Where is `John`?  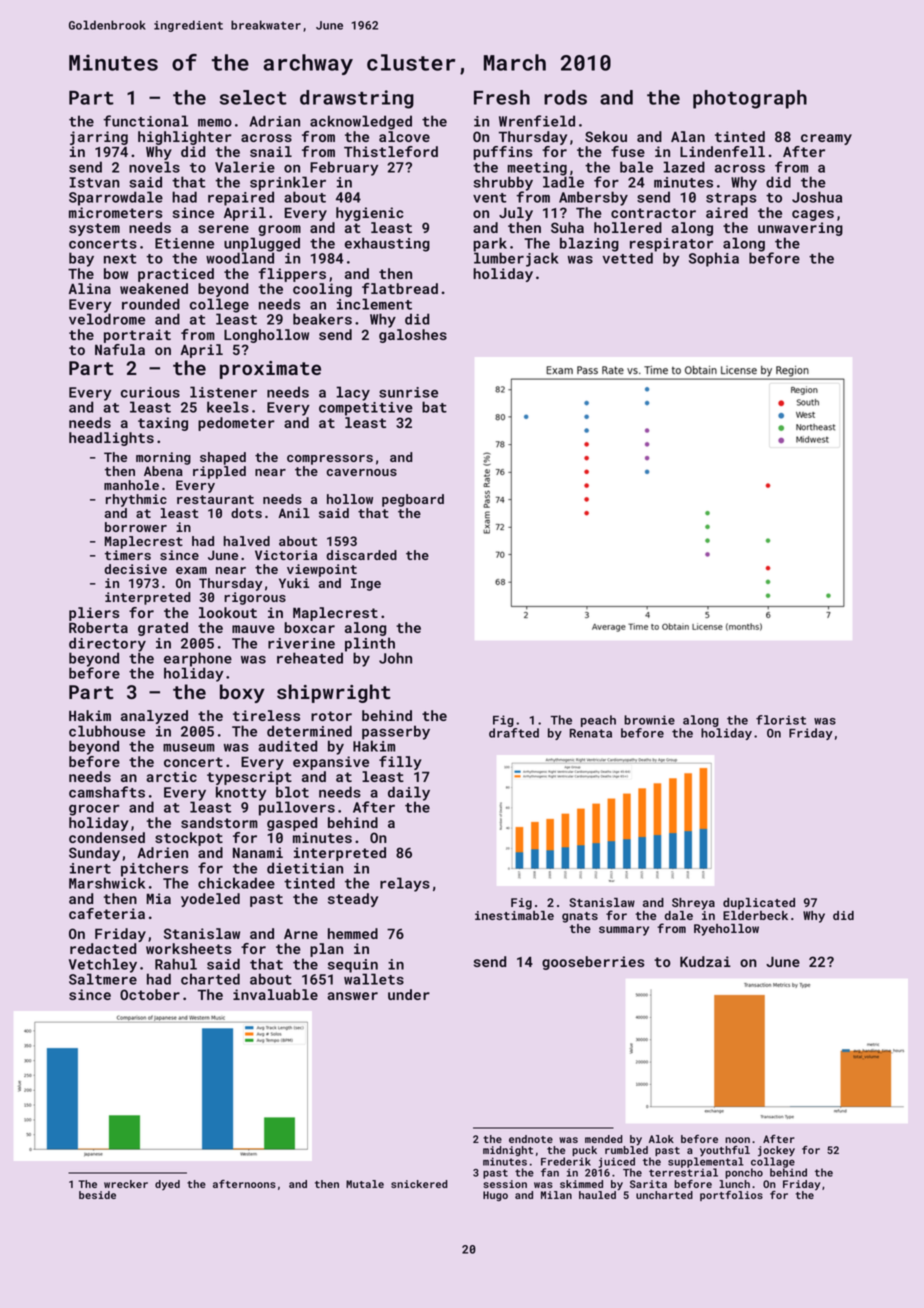
John is located at coordinates (395, 658).
